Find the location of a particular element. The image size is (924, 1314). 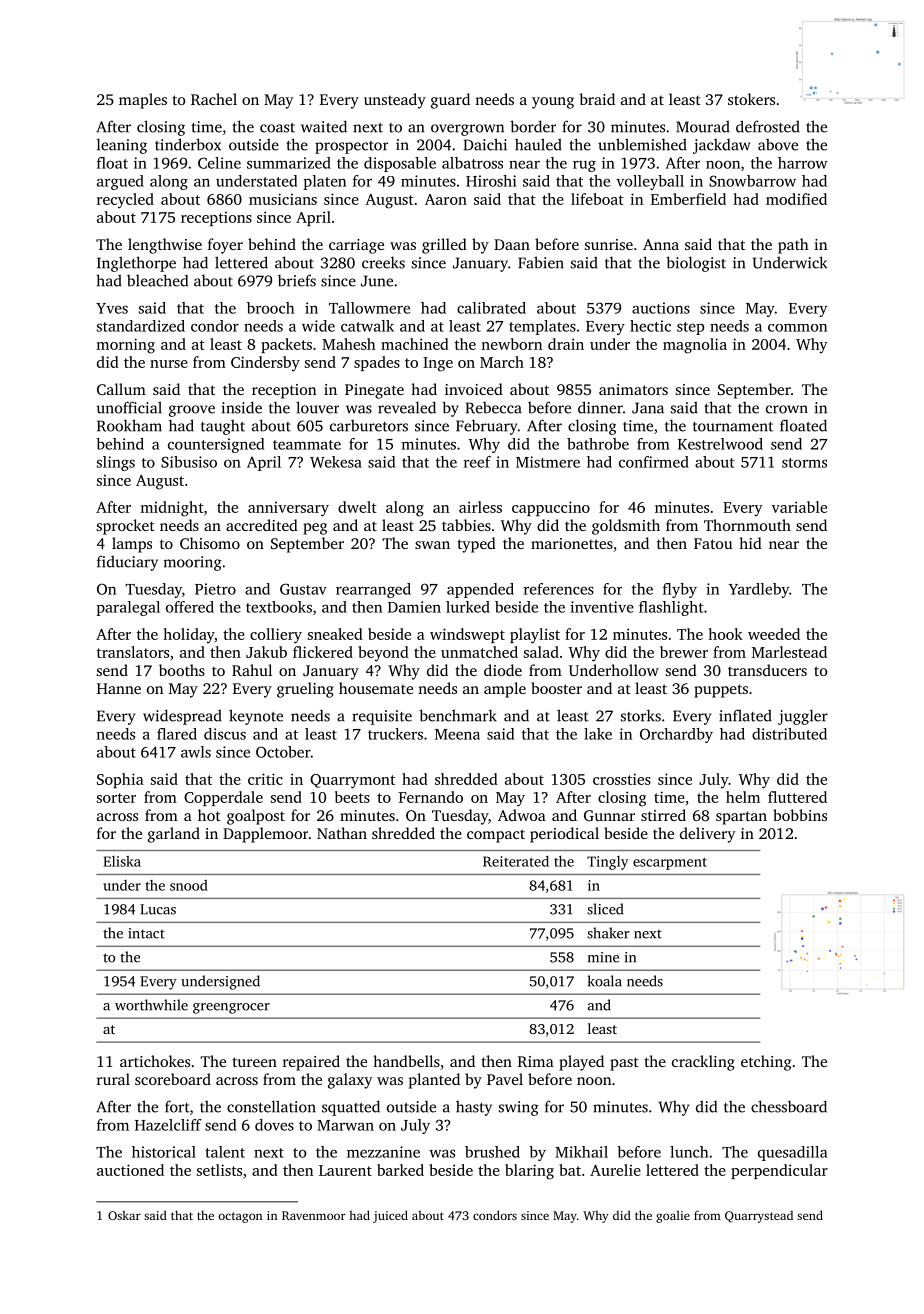

unsteady is located at coordinates (395, 101).
